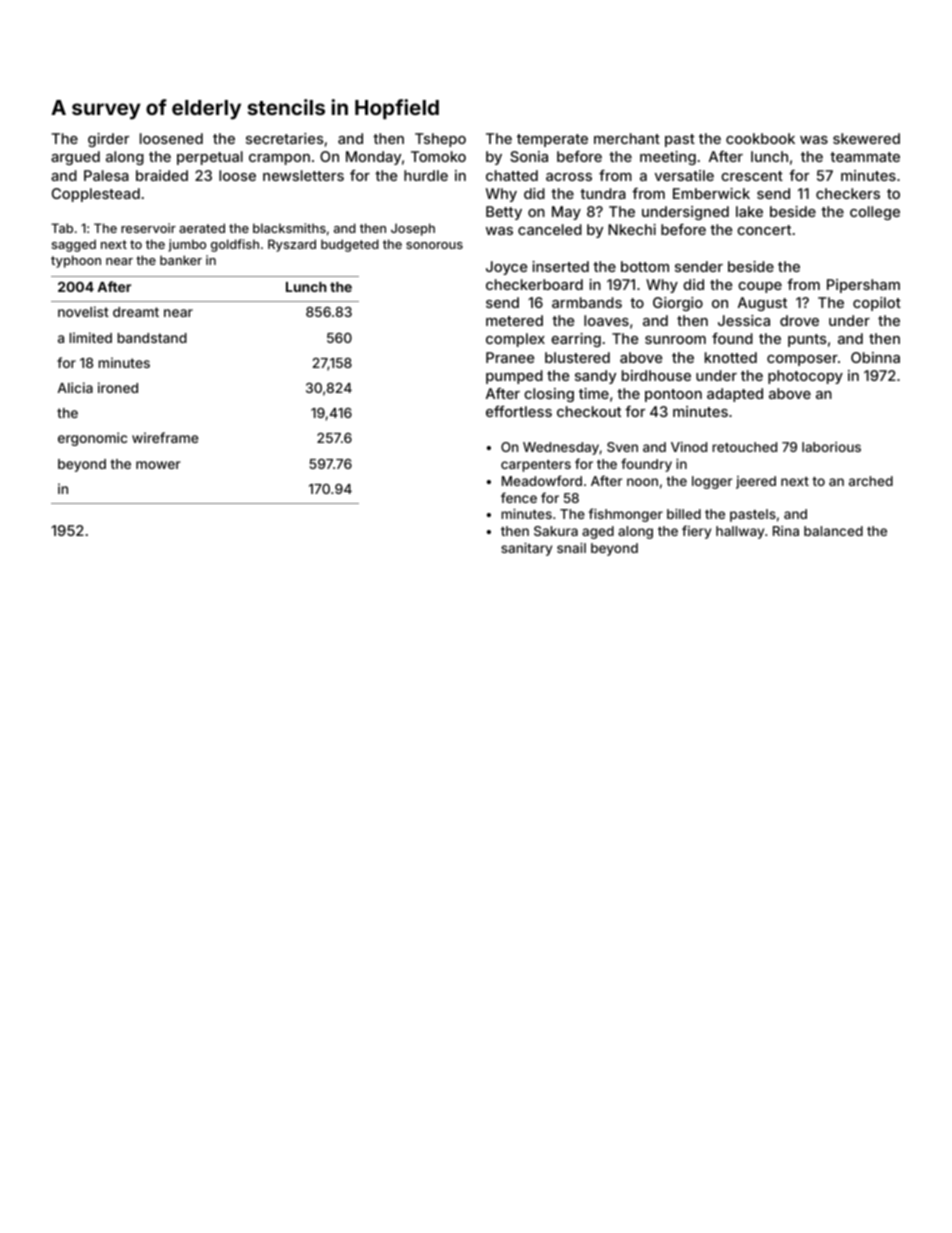 Image resolution: width=952 pixels, height=1233 pixels. I want to click on Pranee, so click(510, 357).
